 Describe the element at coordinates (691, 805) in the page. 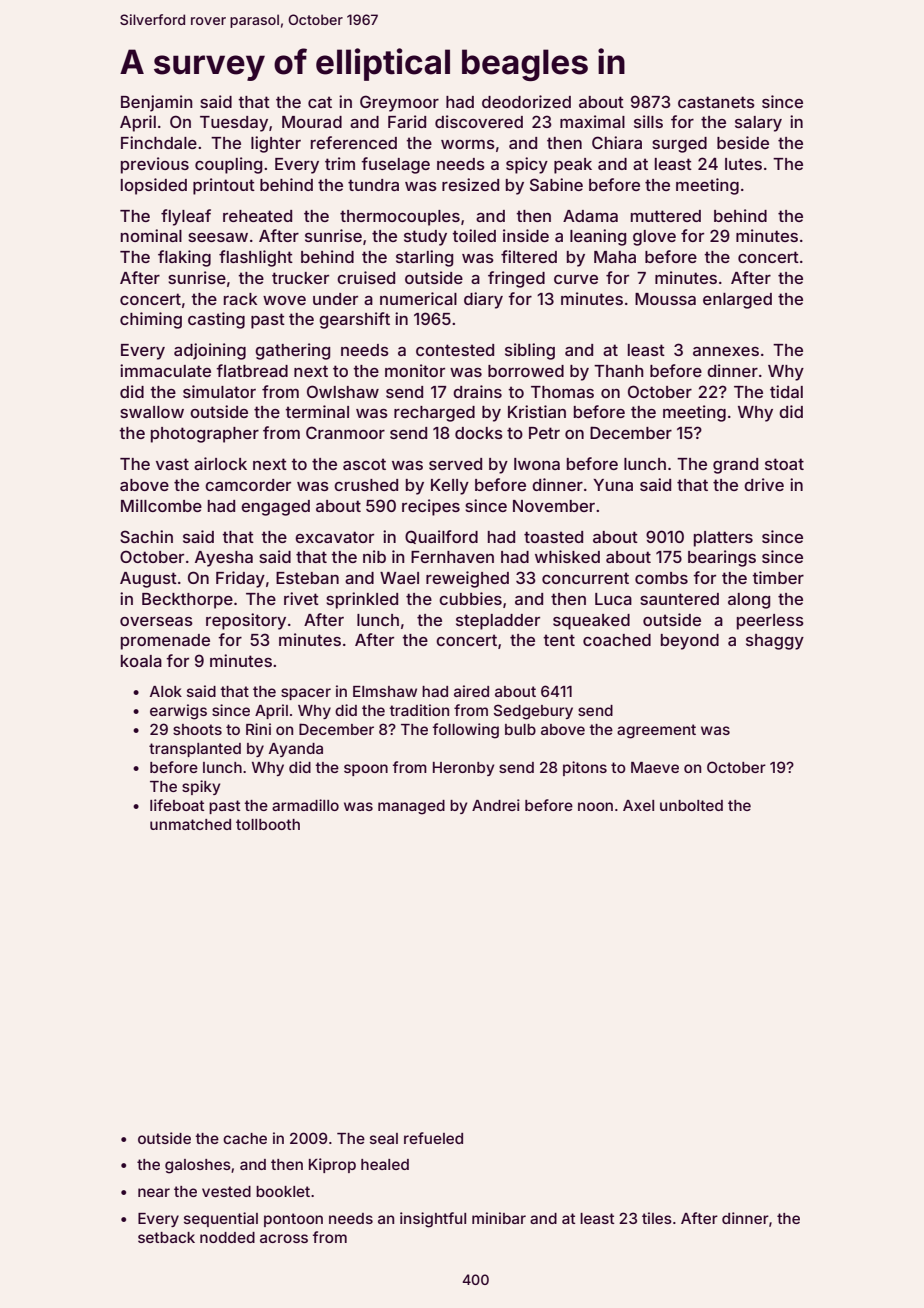

I see `unbolted` at that location.
